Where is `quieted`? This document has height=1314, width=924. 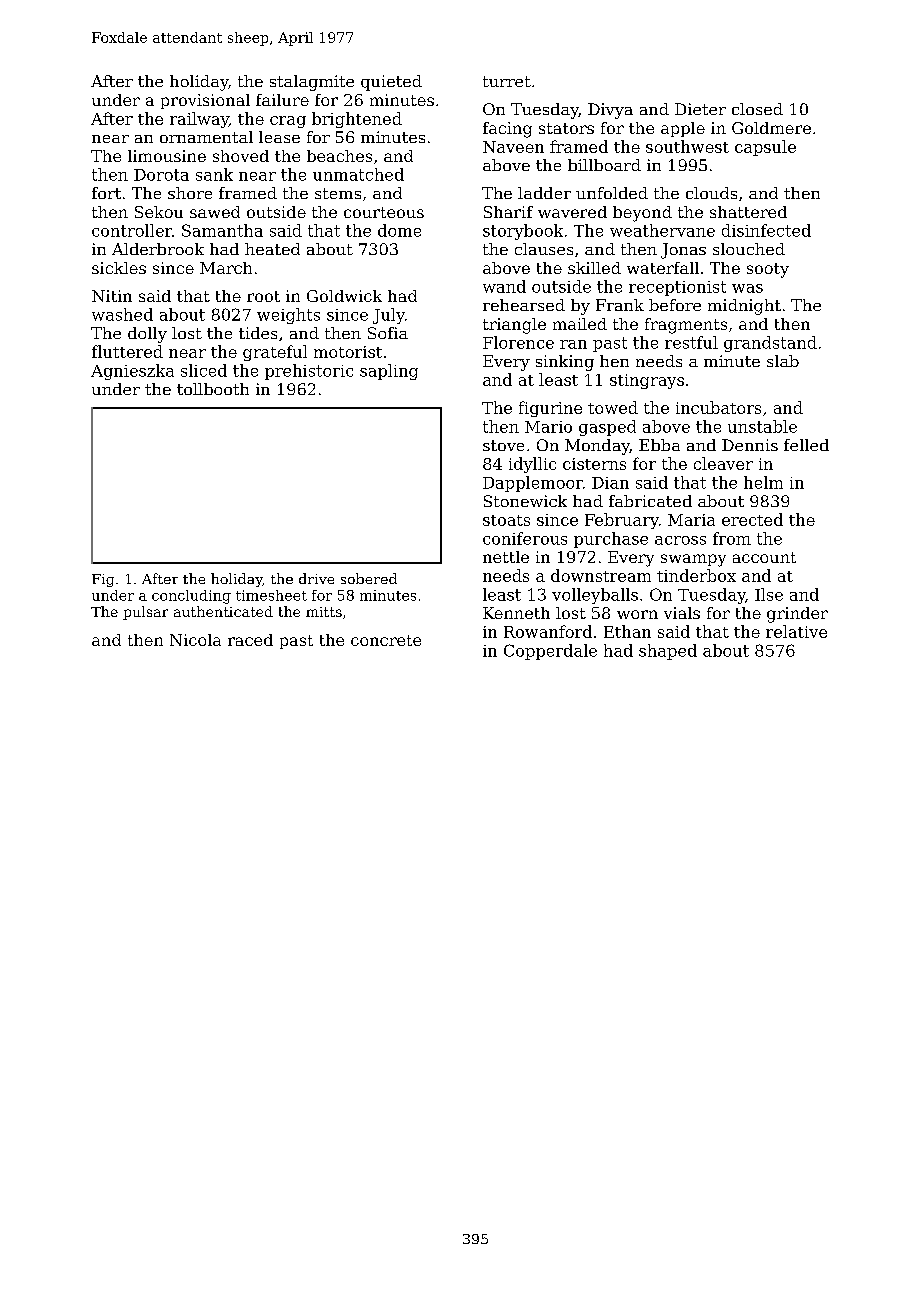
quieted is located at coordinates (391, 83).
